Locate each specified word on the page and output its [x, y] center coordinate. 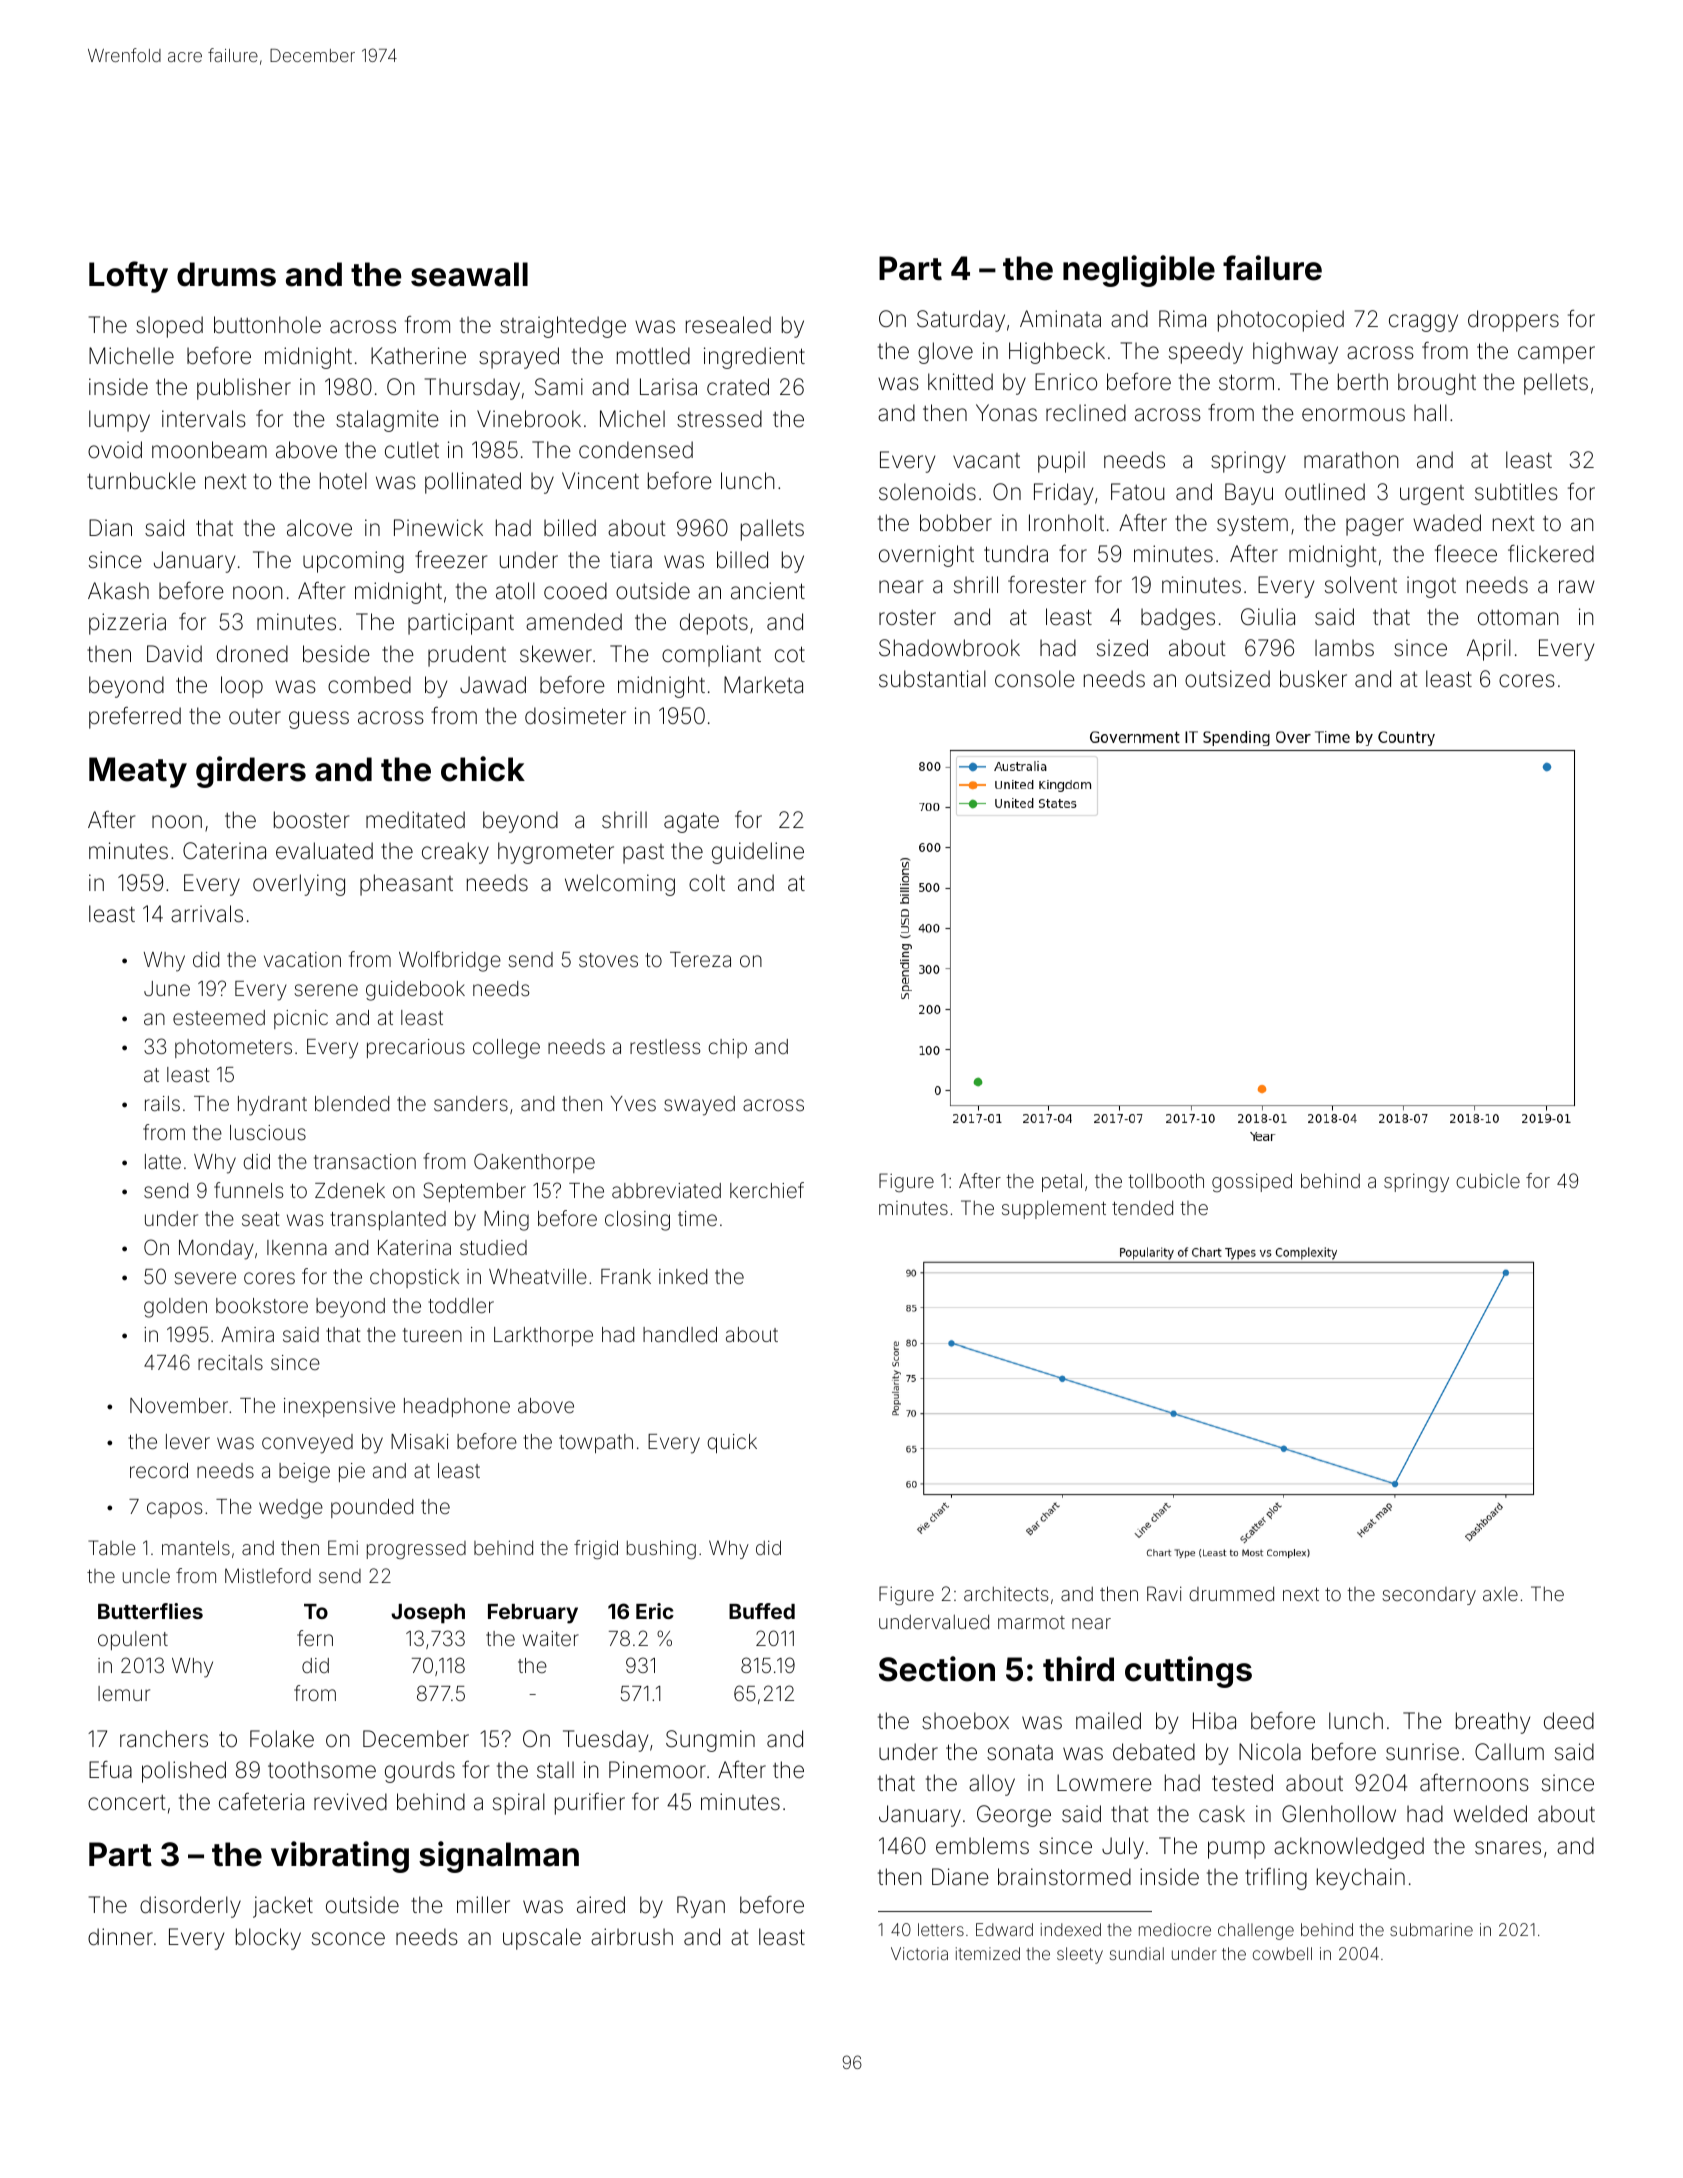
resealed [728, 325]
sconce [348, 1938]
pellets [1556, 384]
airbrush [632, 1937]
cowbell [1282, 1953]
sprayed [519, 358]
